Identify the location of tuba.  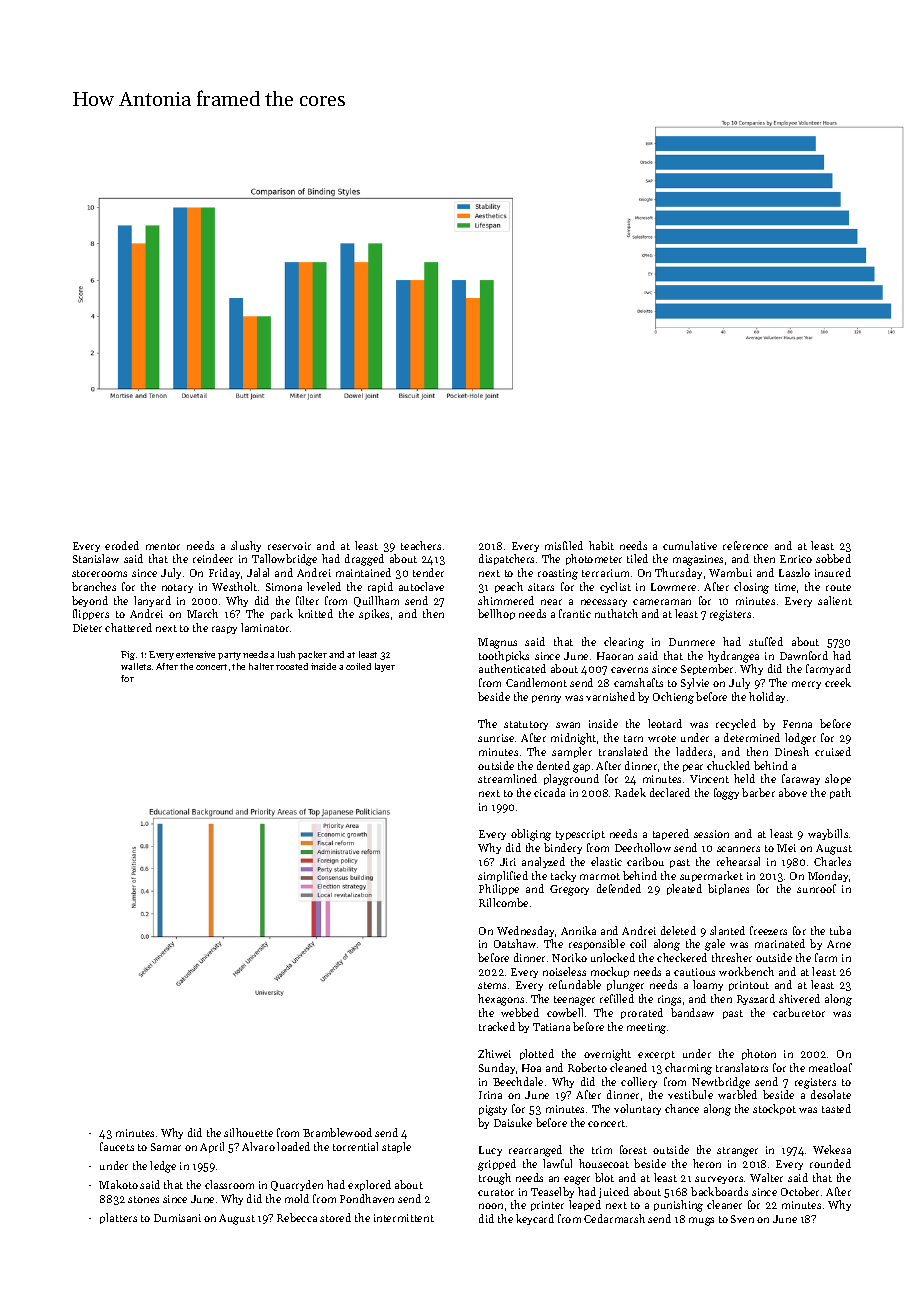
(840, 930).
